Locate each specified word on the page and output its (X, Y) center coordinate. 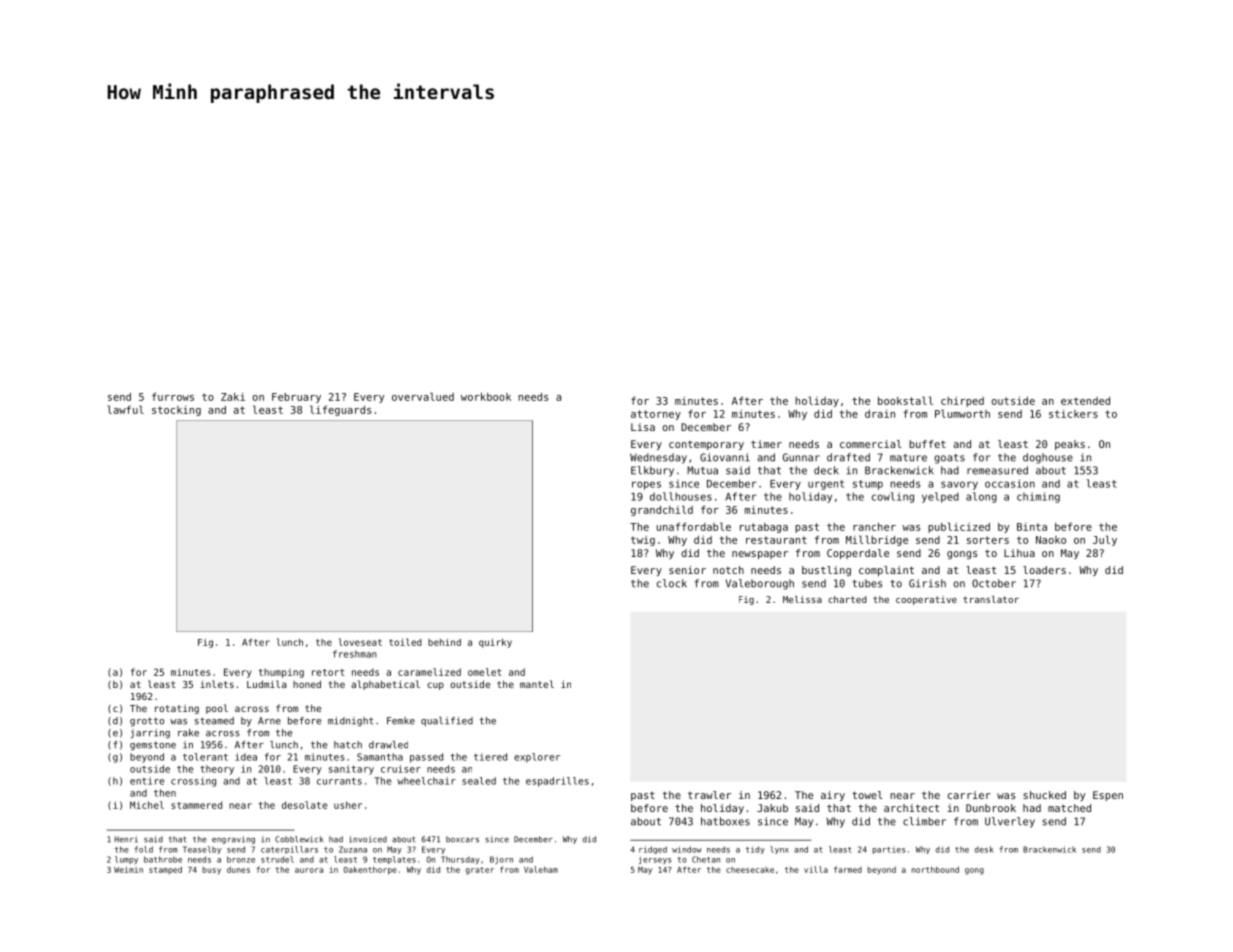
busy (212, 871)
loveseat (360, 642)
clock (672, 583)
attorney (656, 415)
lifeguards (340, 410)
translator (991, 599)
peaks (1070, 445)
